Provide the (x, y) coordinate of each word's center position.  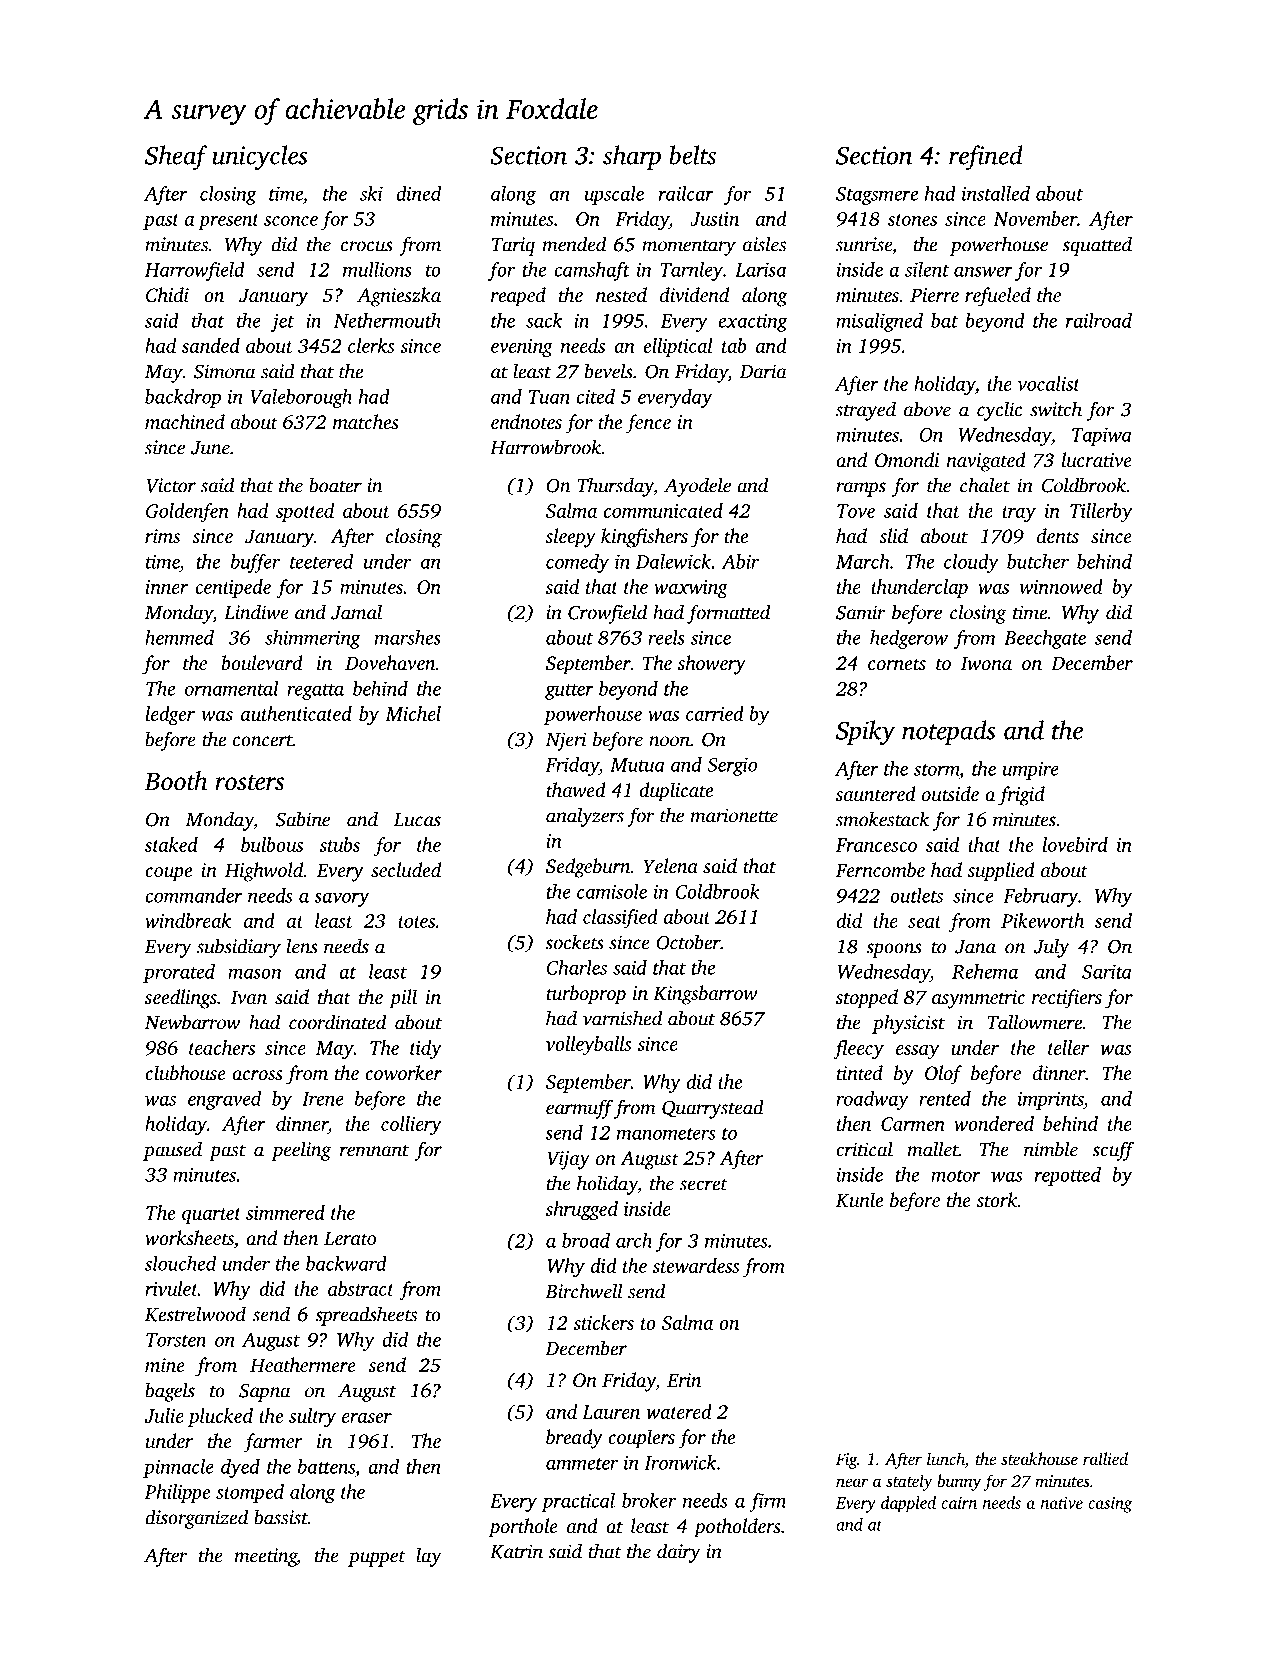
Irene (323, 1099)
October (688, 942)
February (1040, 897)
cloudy (971, 563)
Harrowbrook (545, 447)
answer (983, 271)
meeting (266, 1557)
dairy (679, 1553)
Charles (576, 967)
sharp (632, 157)
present (228, 222)
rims (162, 536)
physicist (908, 1024)
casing (1110, 1505)
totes (416, 922)
